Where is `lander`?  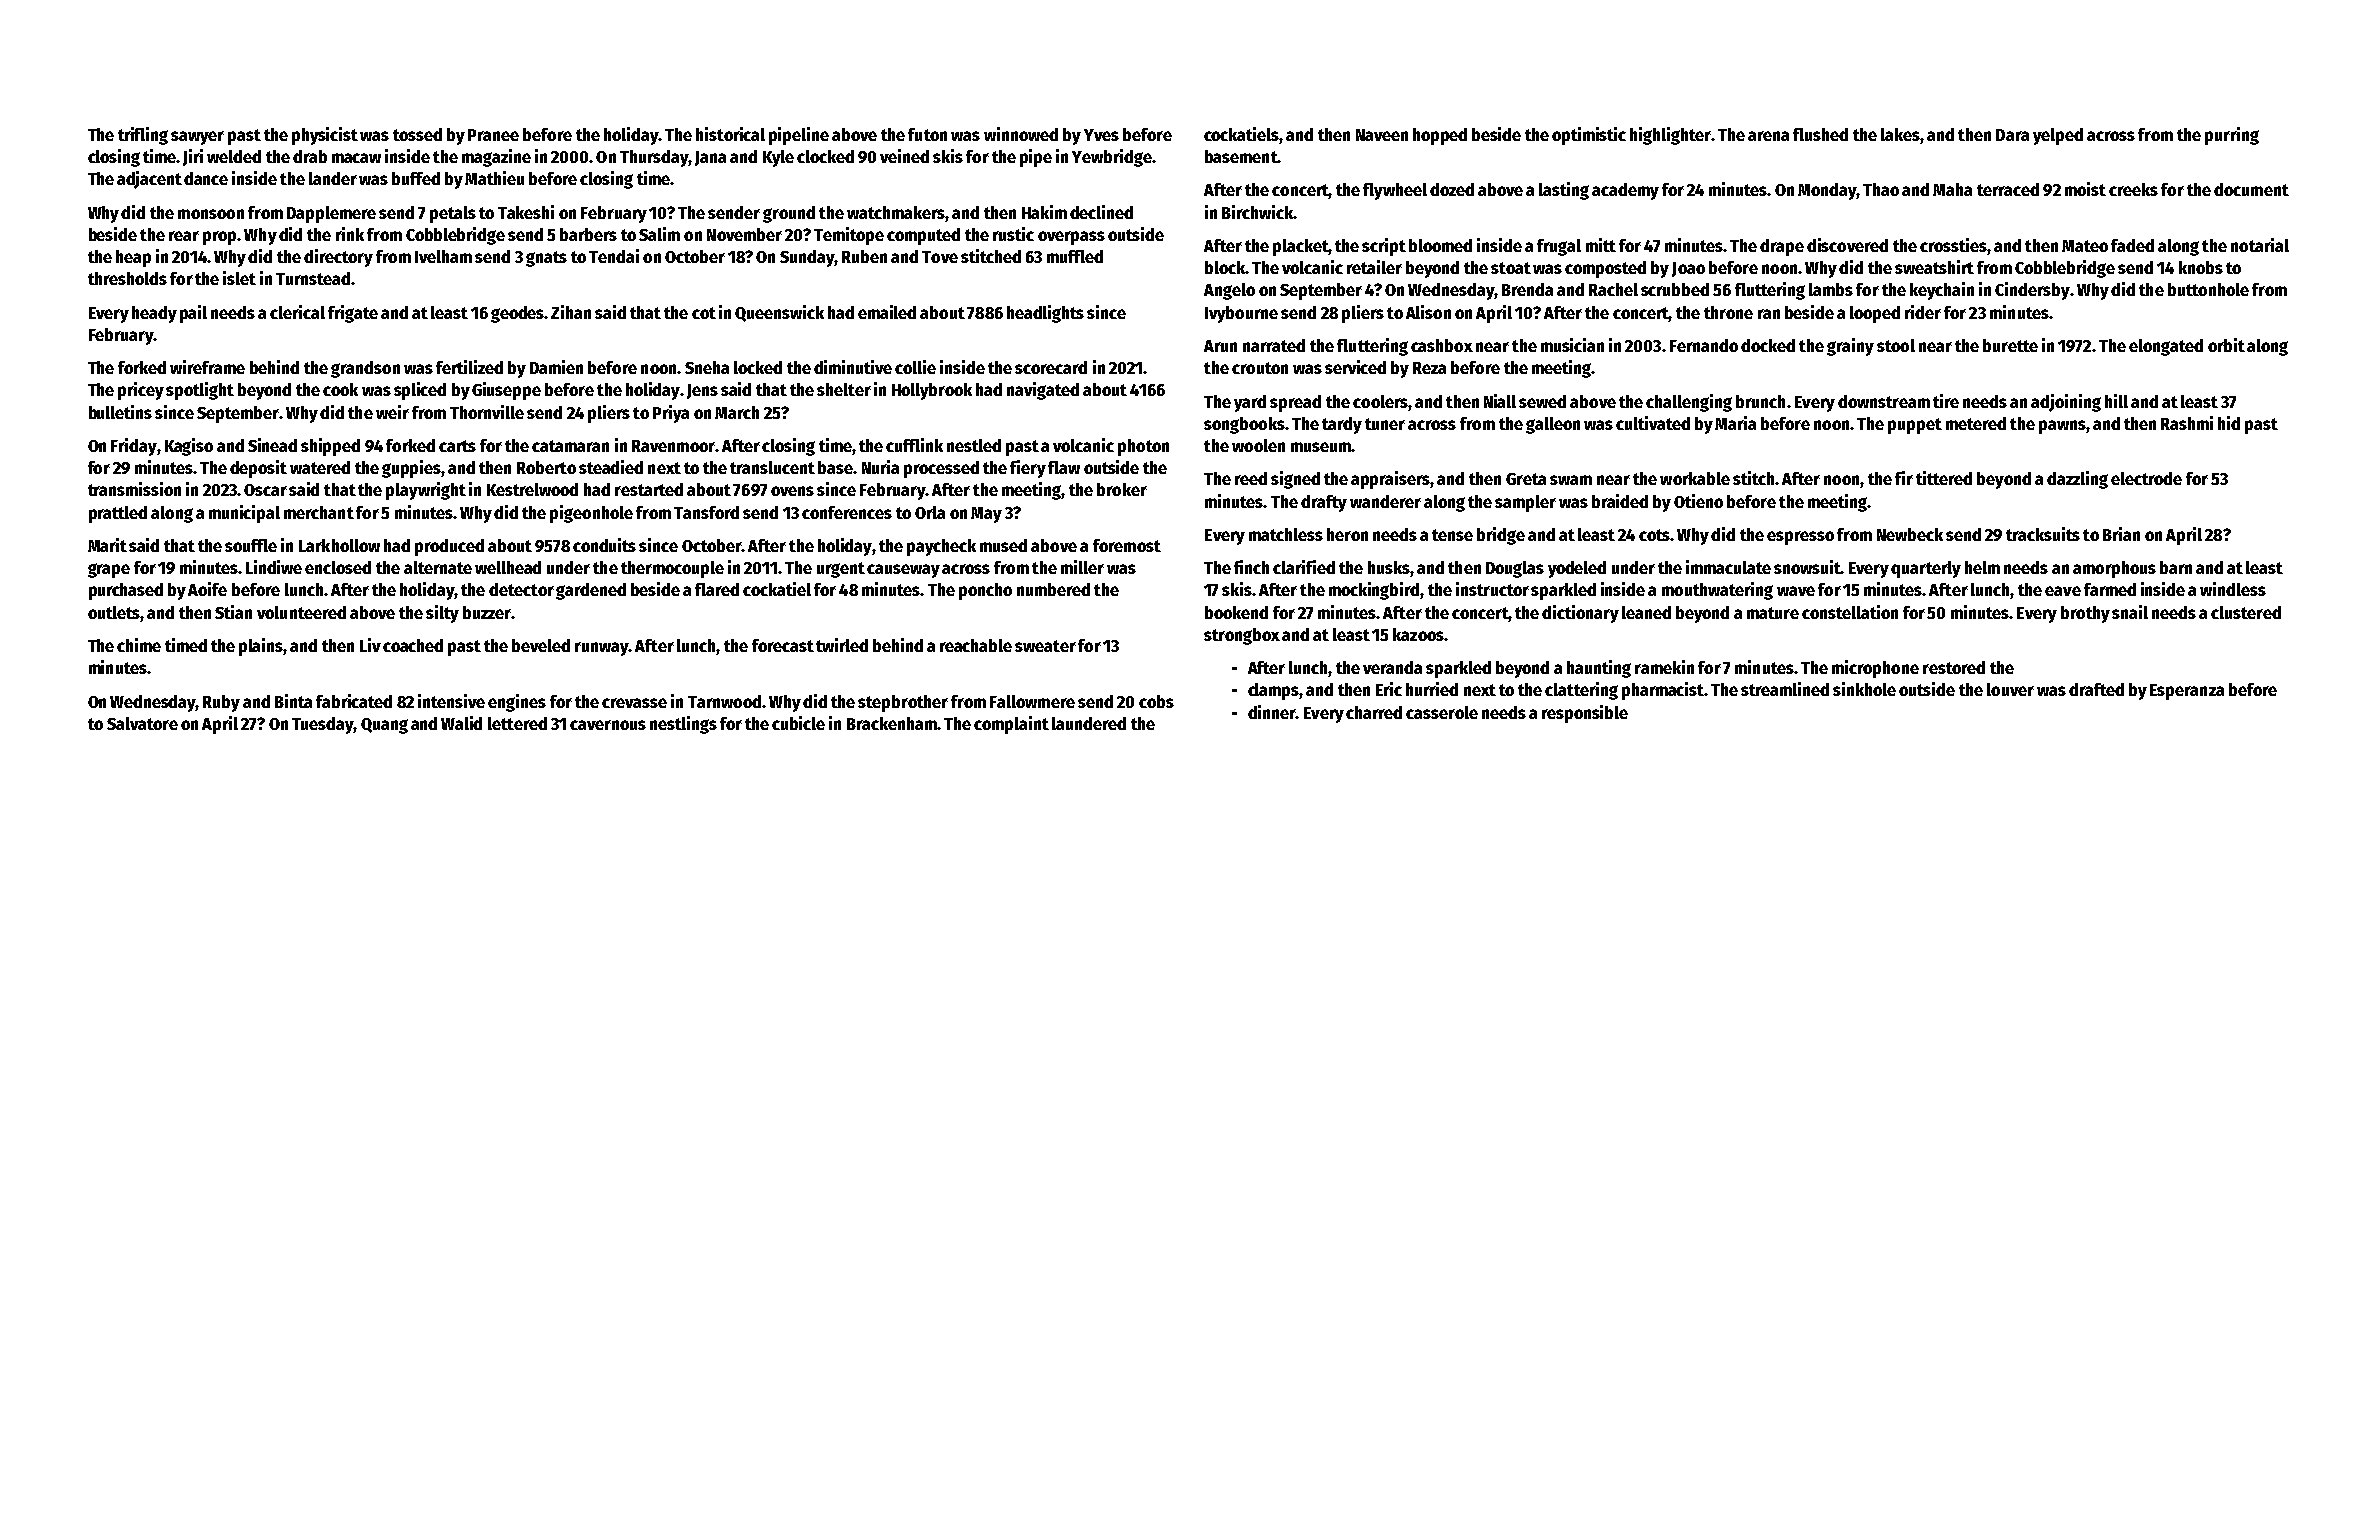
lander is located at coordinates (333, 178).
